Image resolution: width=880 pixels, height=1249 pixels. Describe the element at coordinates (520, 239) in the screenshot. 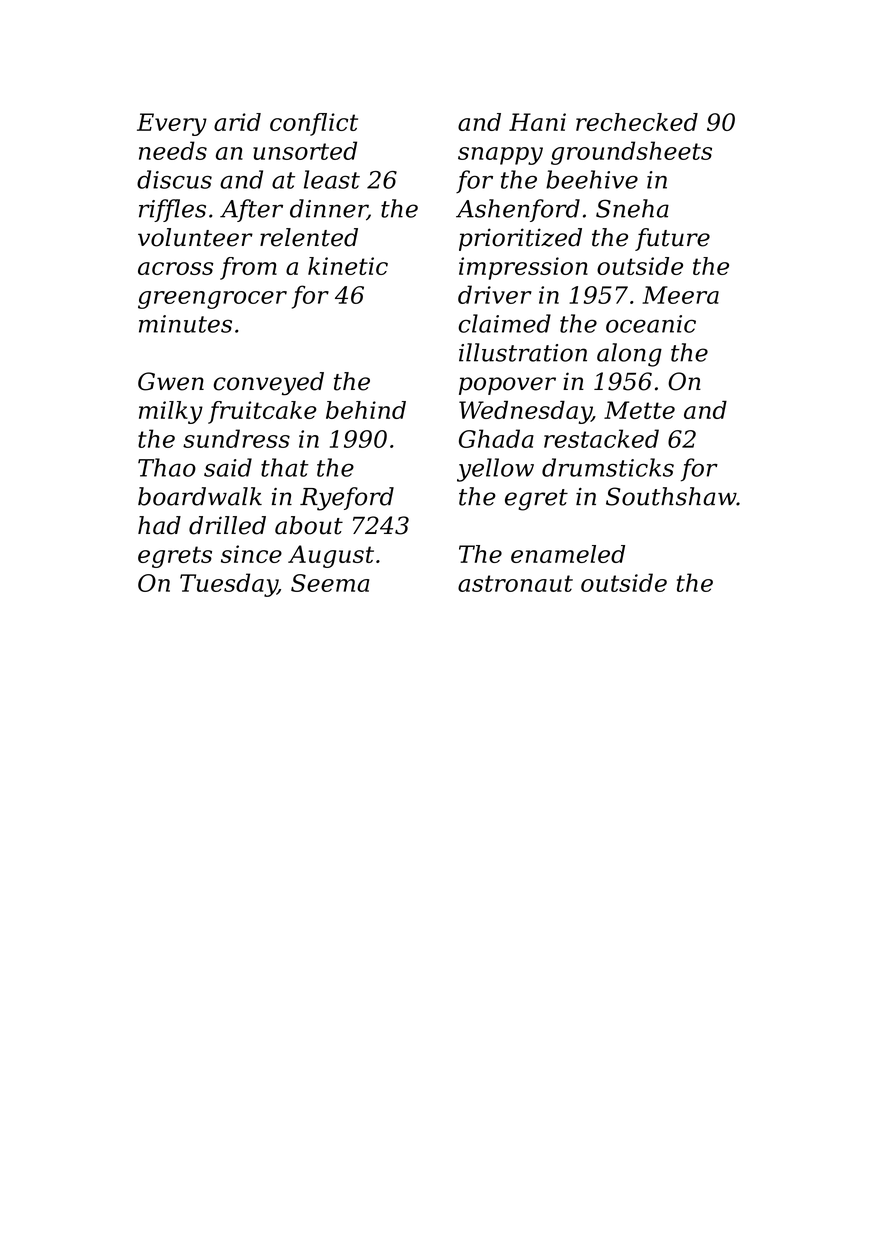

I see `prioritized` at that location.
